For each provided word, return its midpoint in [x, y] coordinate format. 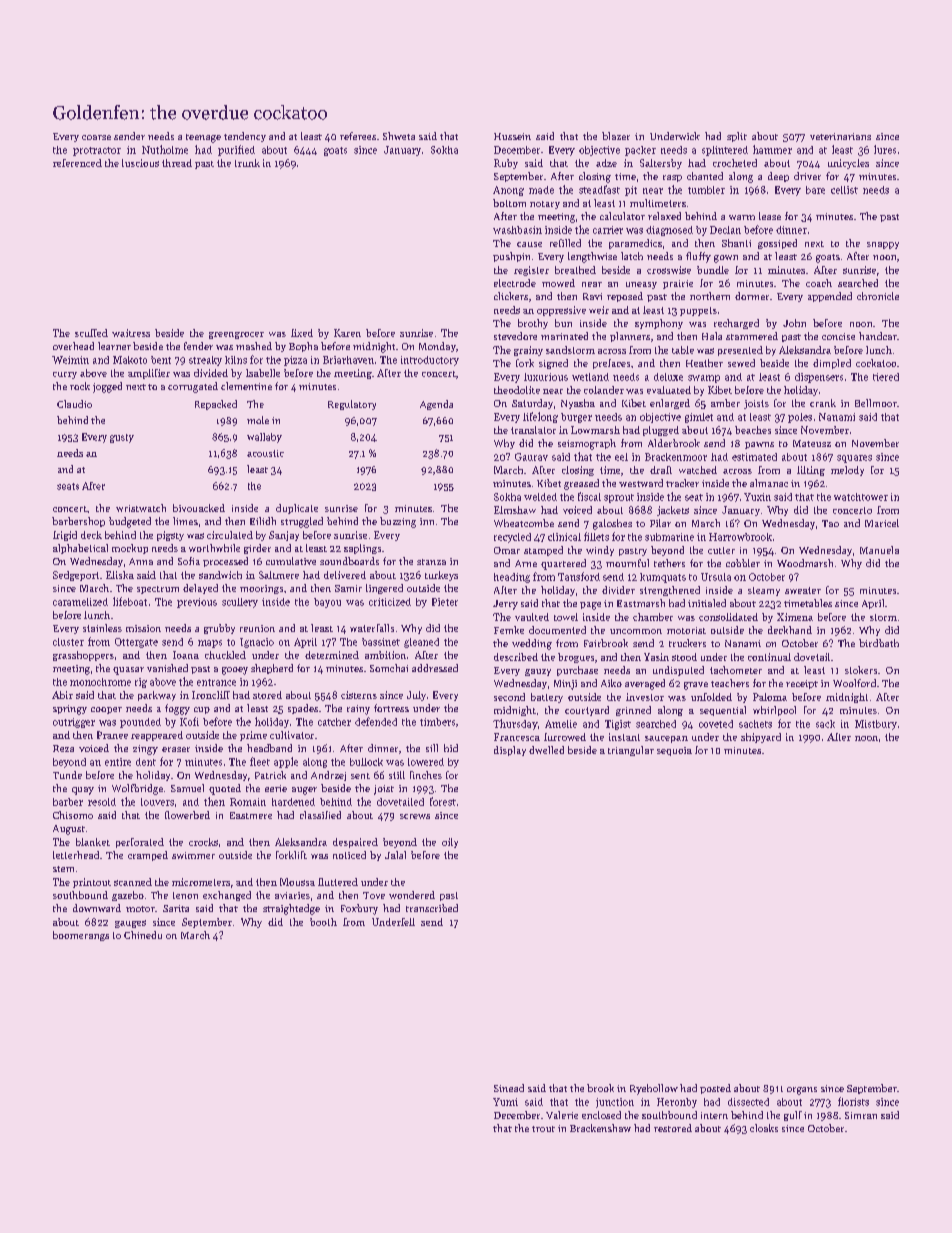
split [737, 137]
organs [802, 1091]
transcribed [432, 908]
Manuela [879, 550]
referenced [77, 163]
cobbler [743, 563]
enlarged [670, 404]
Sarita [176, 908]
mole [258, 420]
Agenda [436, 405]
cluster [68, 642]
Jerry [505, 605]
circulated [230, 535]
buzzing [398, 522]
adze [606, 163]
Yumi [505, 1102]
